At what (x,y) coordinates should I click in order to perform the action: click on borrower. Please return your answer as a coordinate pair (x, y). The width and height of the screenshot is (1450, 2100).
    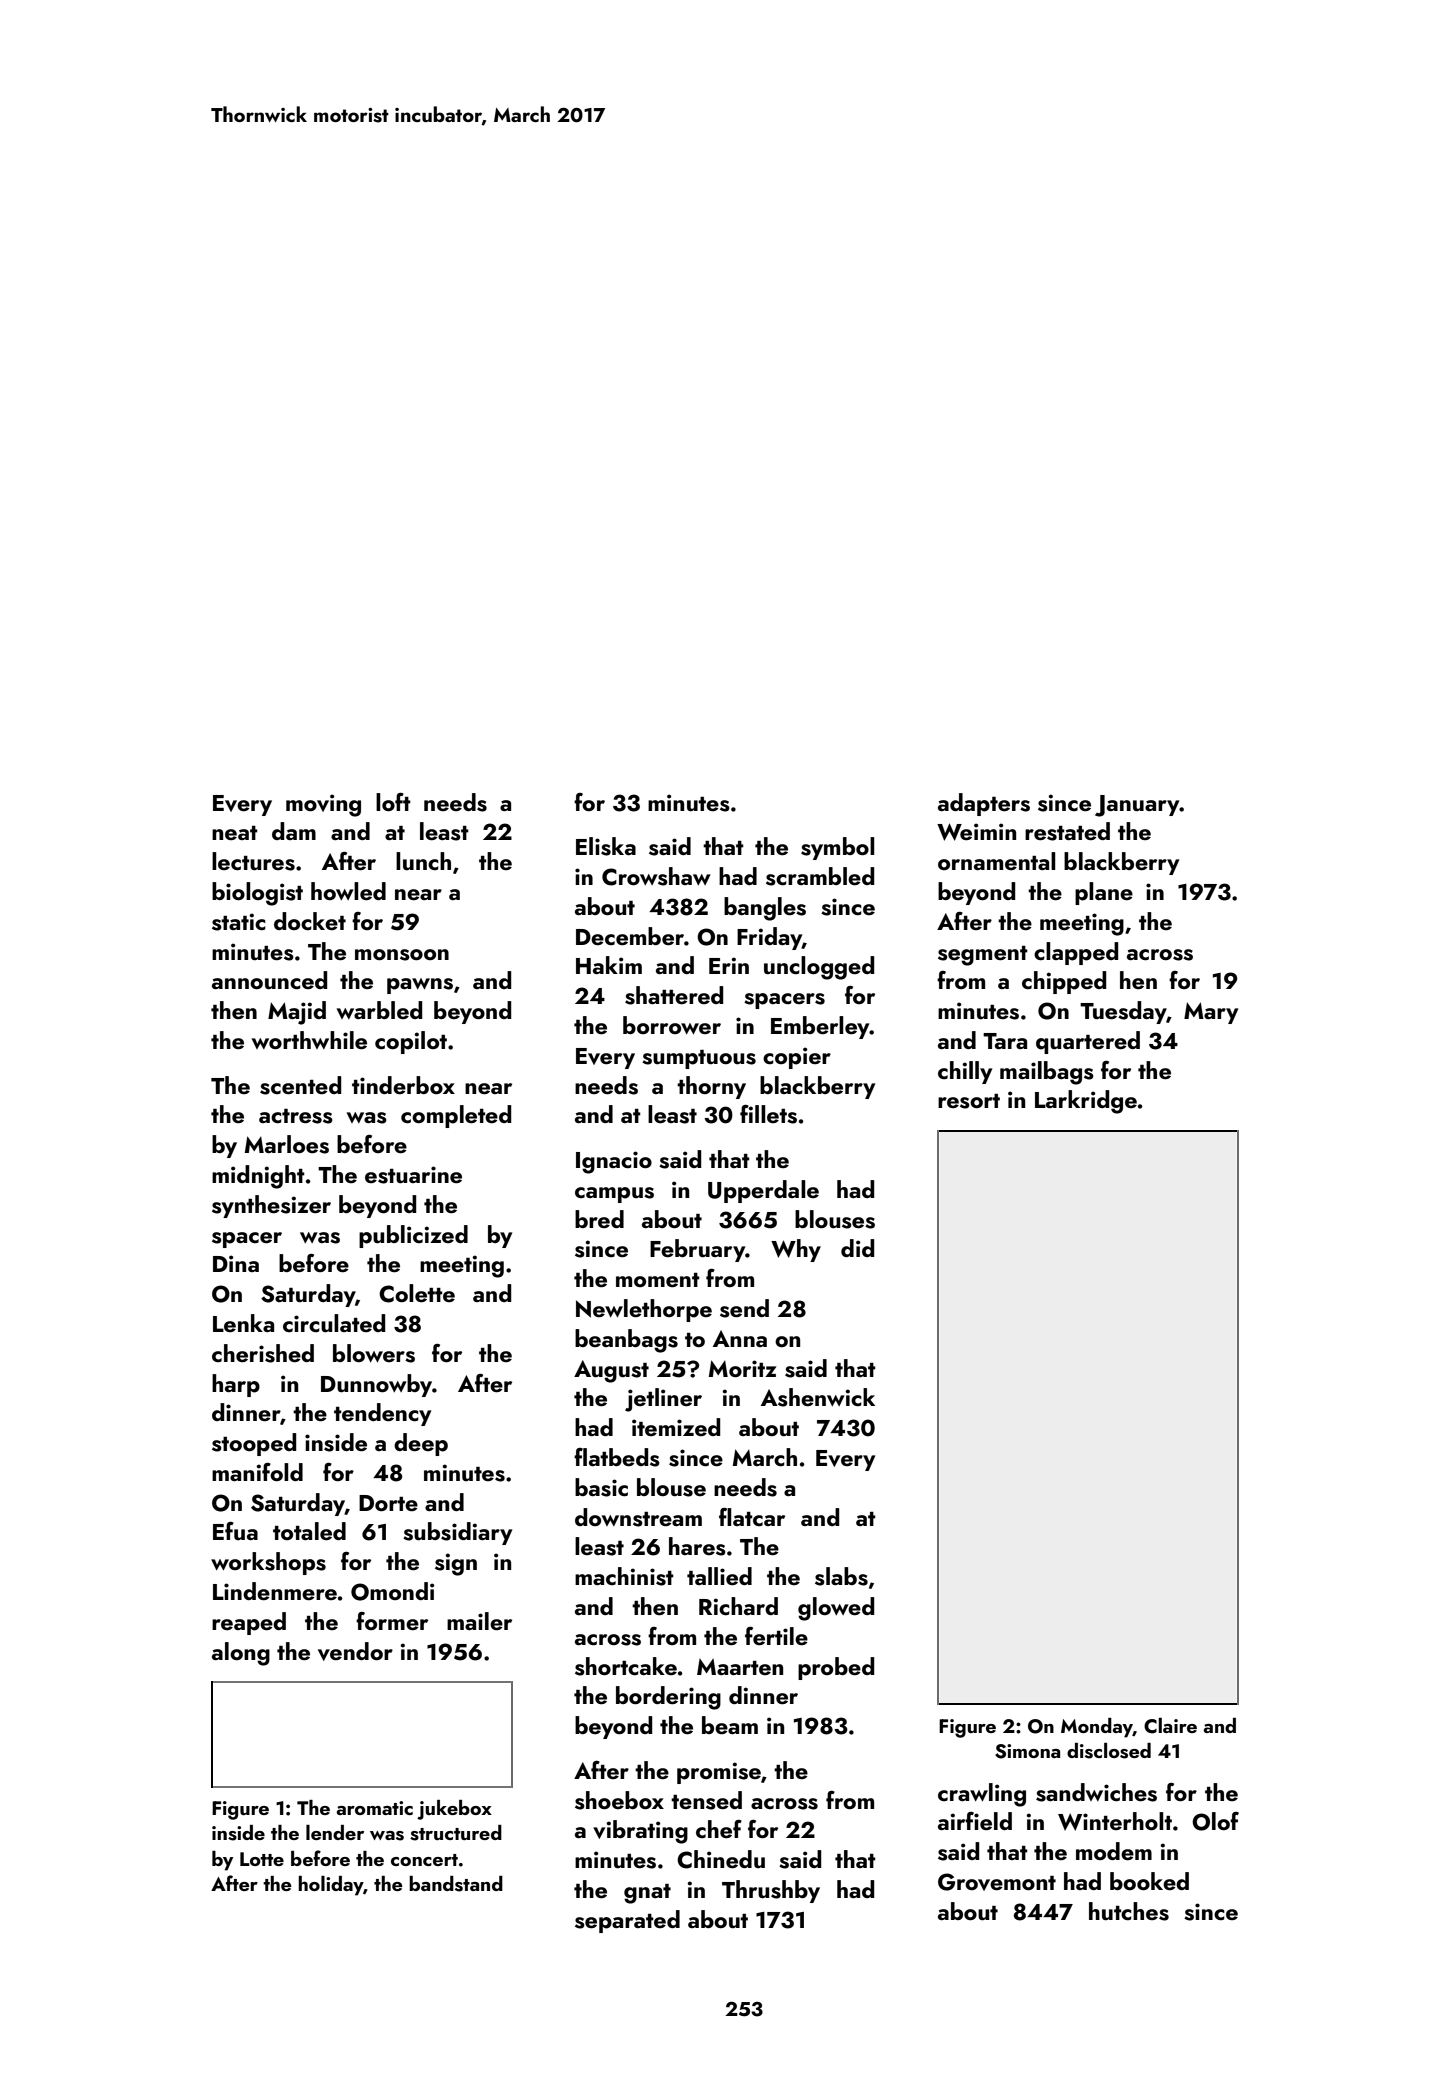
    Looking at the image, I should click on (672, 1025).
